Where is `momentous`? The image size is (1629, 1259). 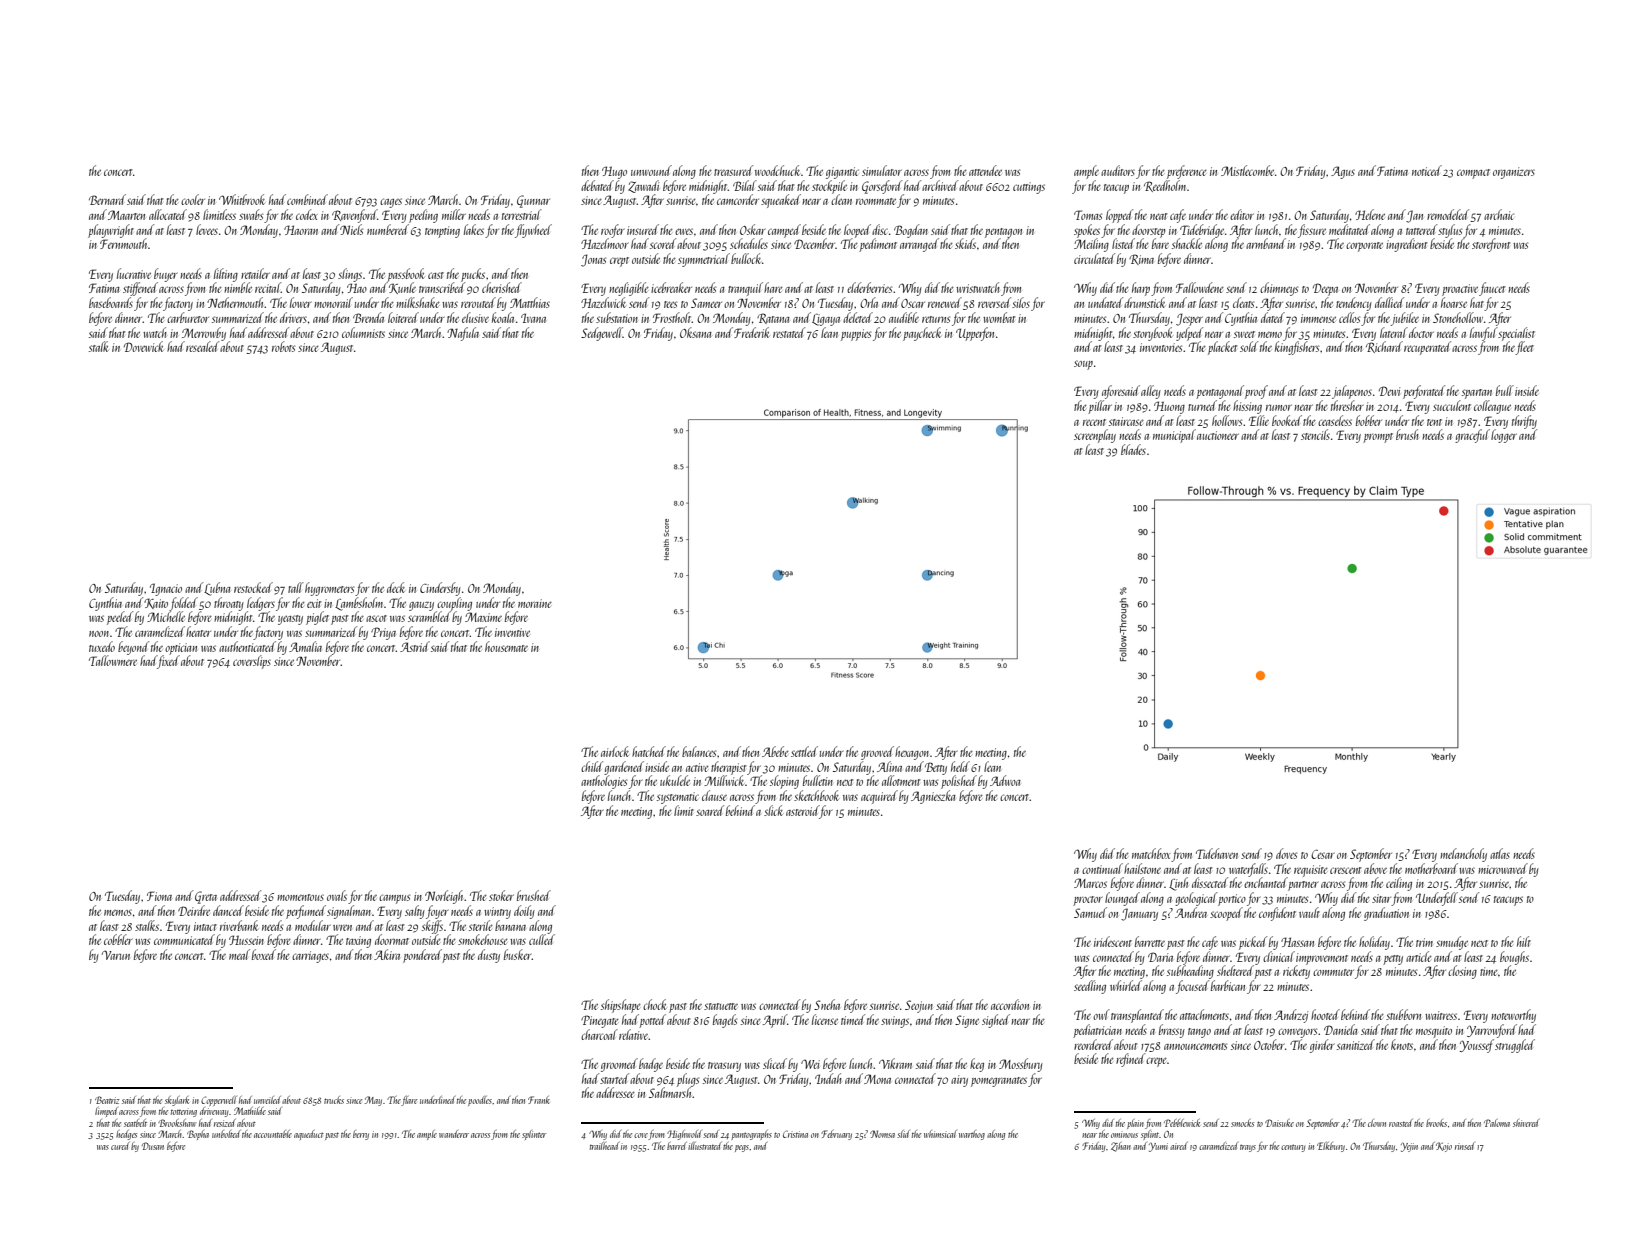
momentous is located at coordinates (300, 897).
